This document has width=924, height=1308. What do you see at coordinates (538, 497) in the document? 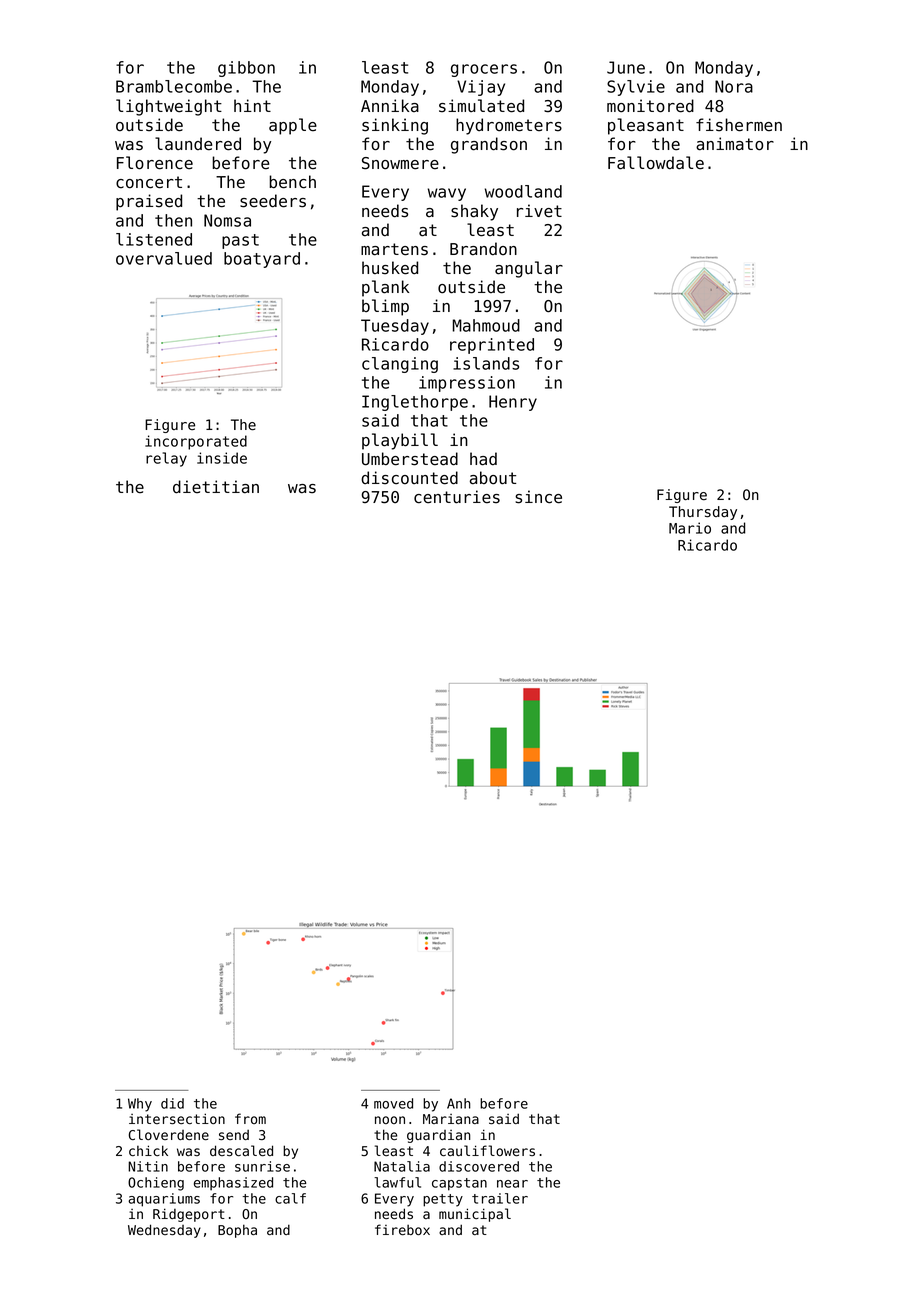
I see `since` at bounding box center [538, 497].
